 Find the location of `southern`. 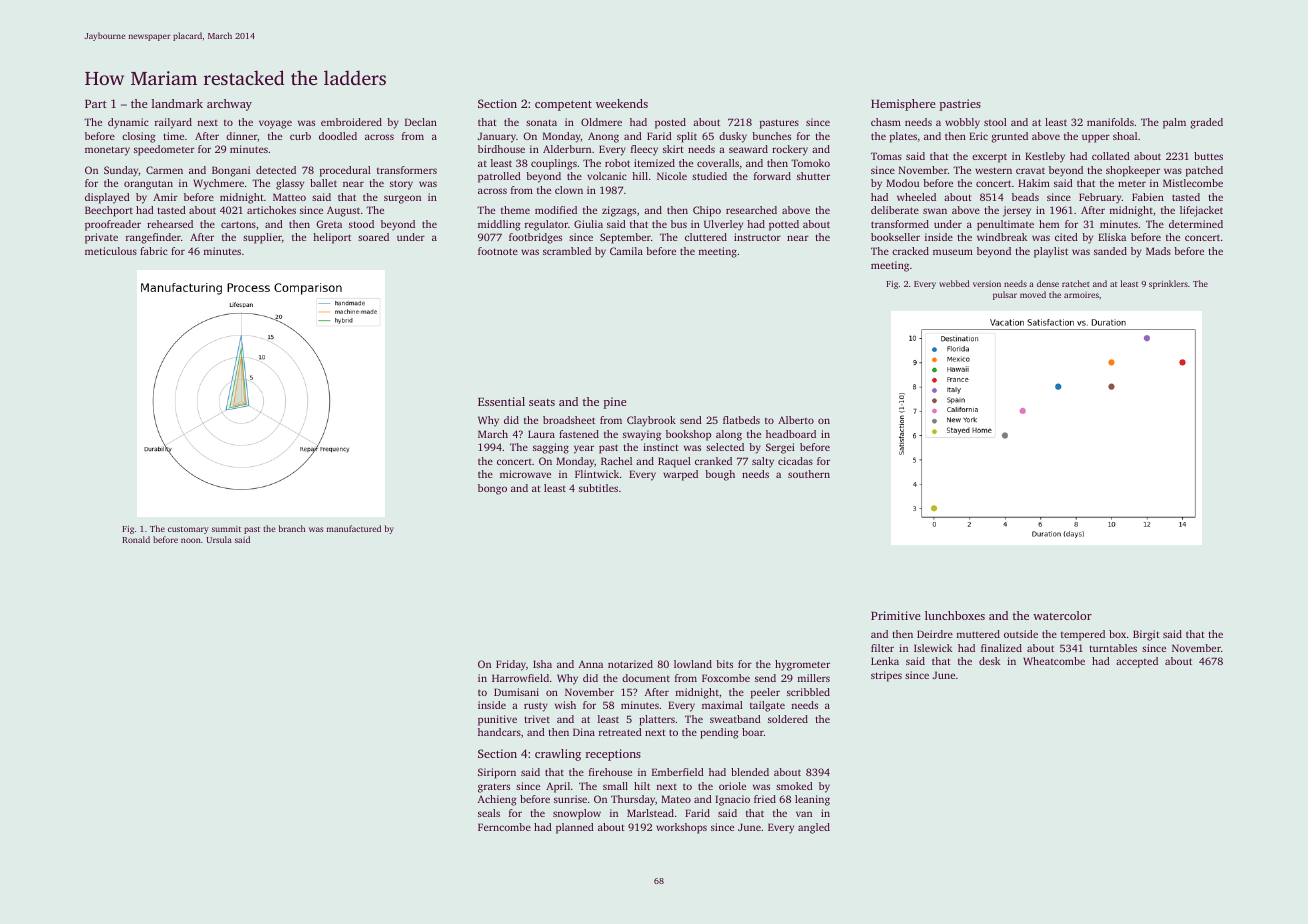

southern is located at coordinates (809, 474).
